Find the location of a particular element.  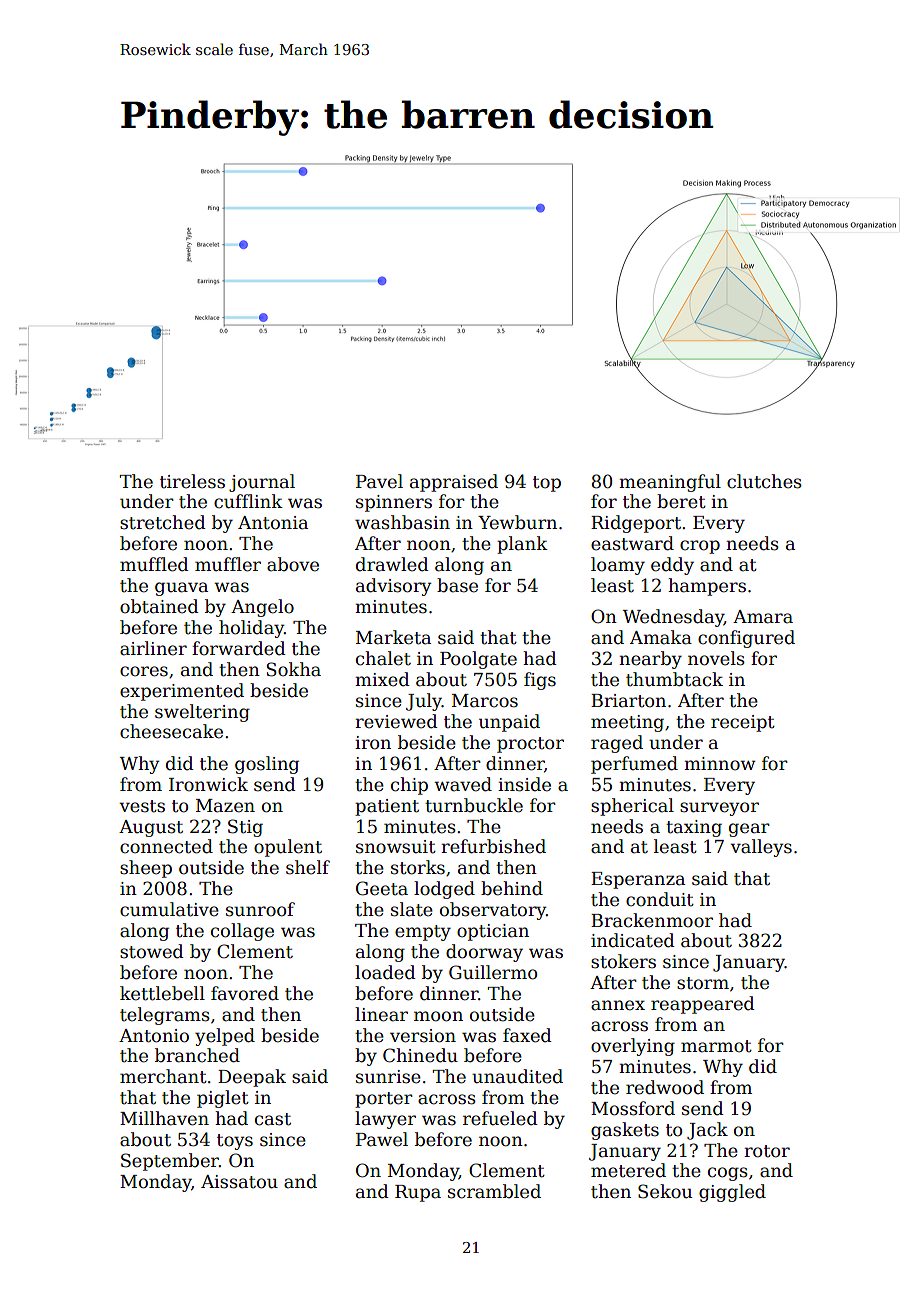

yelped is located at coordinates (225, 1037).
